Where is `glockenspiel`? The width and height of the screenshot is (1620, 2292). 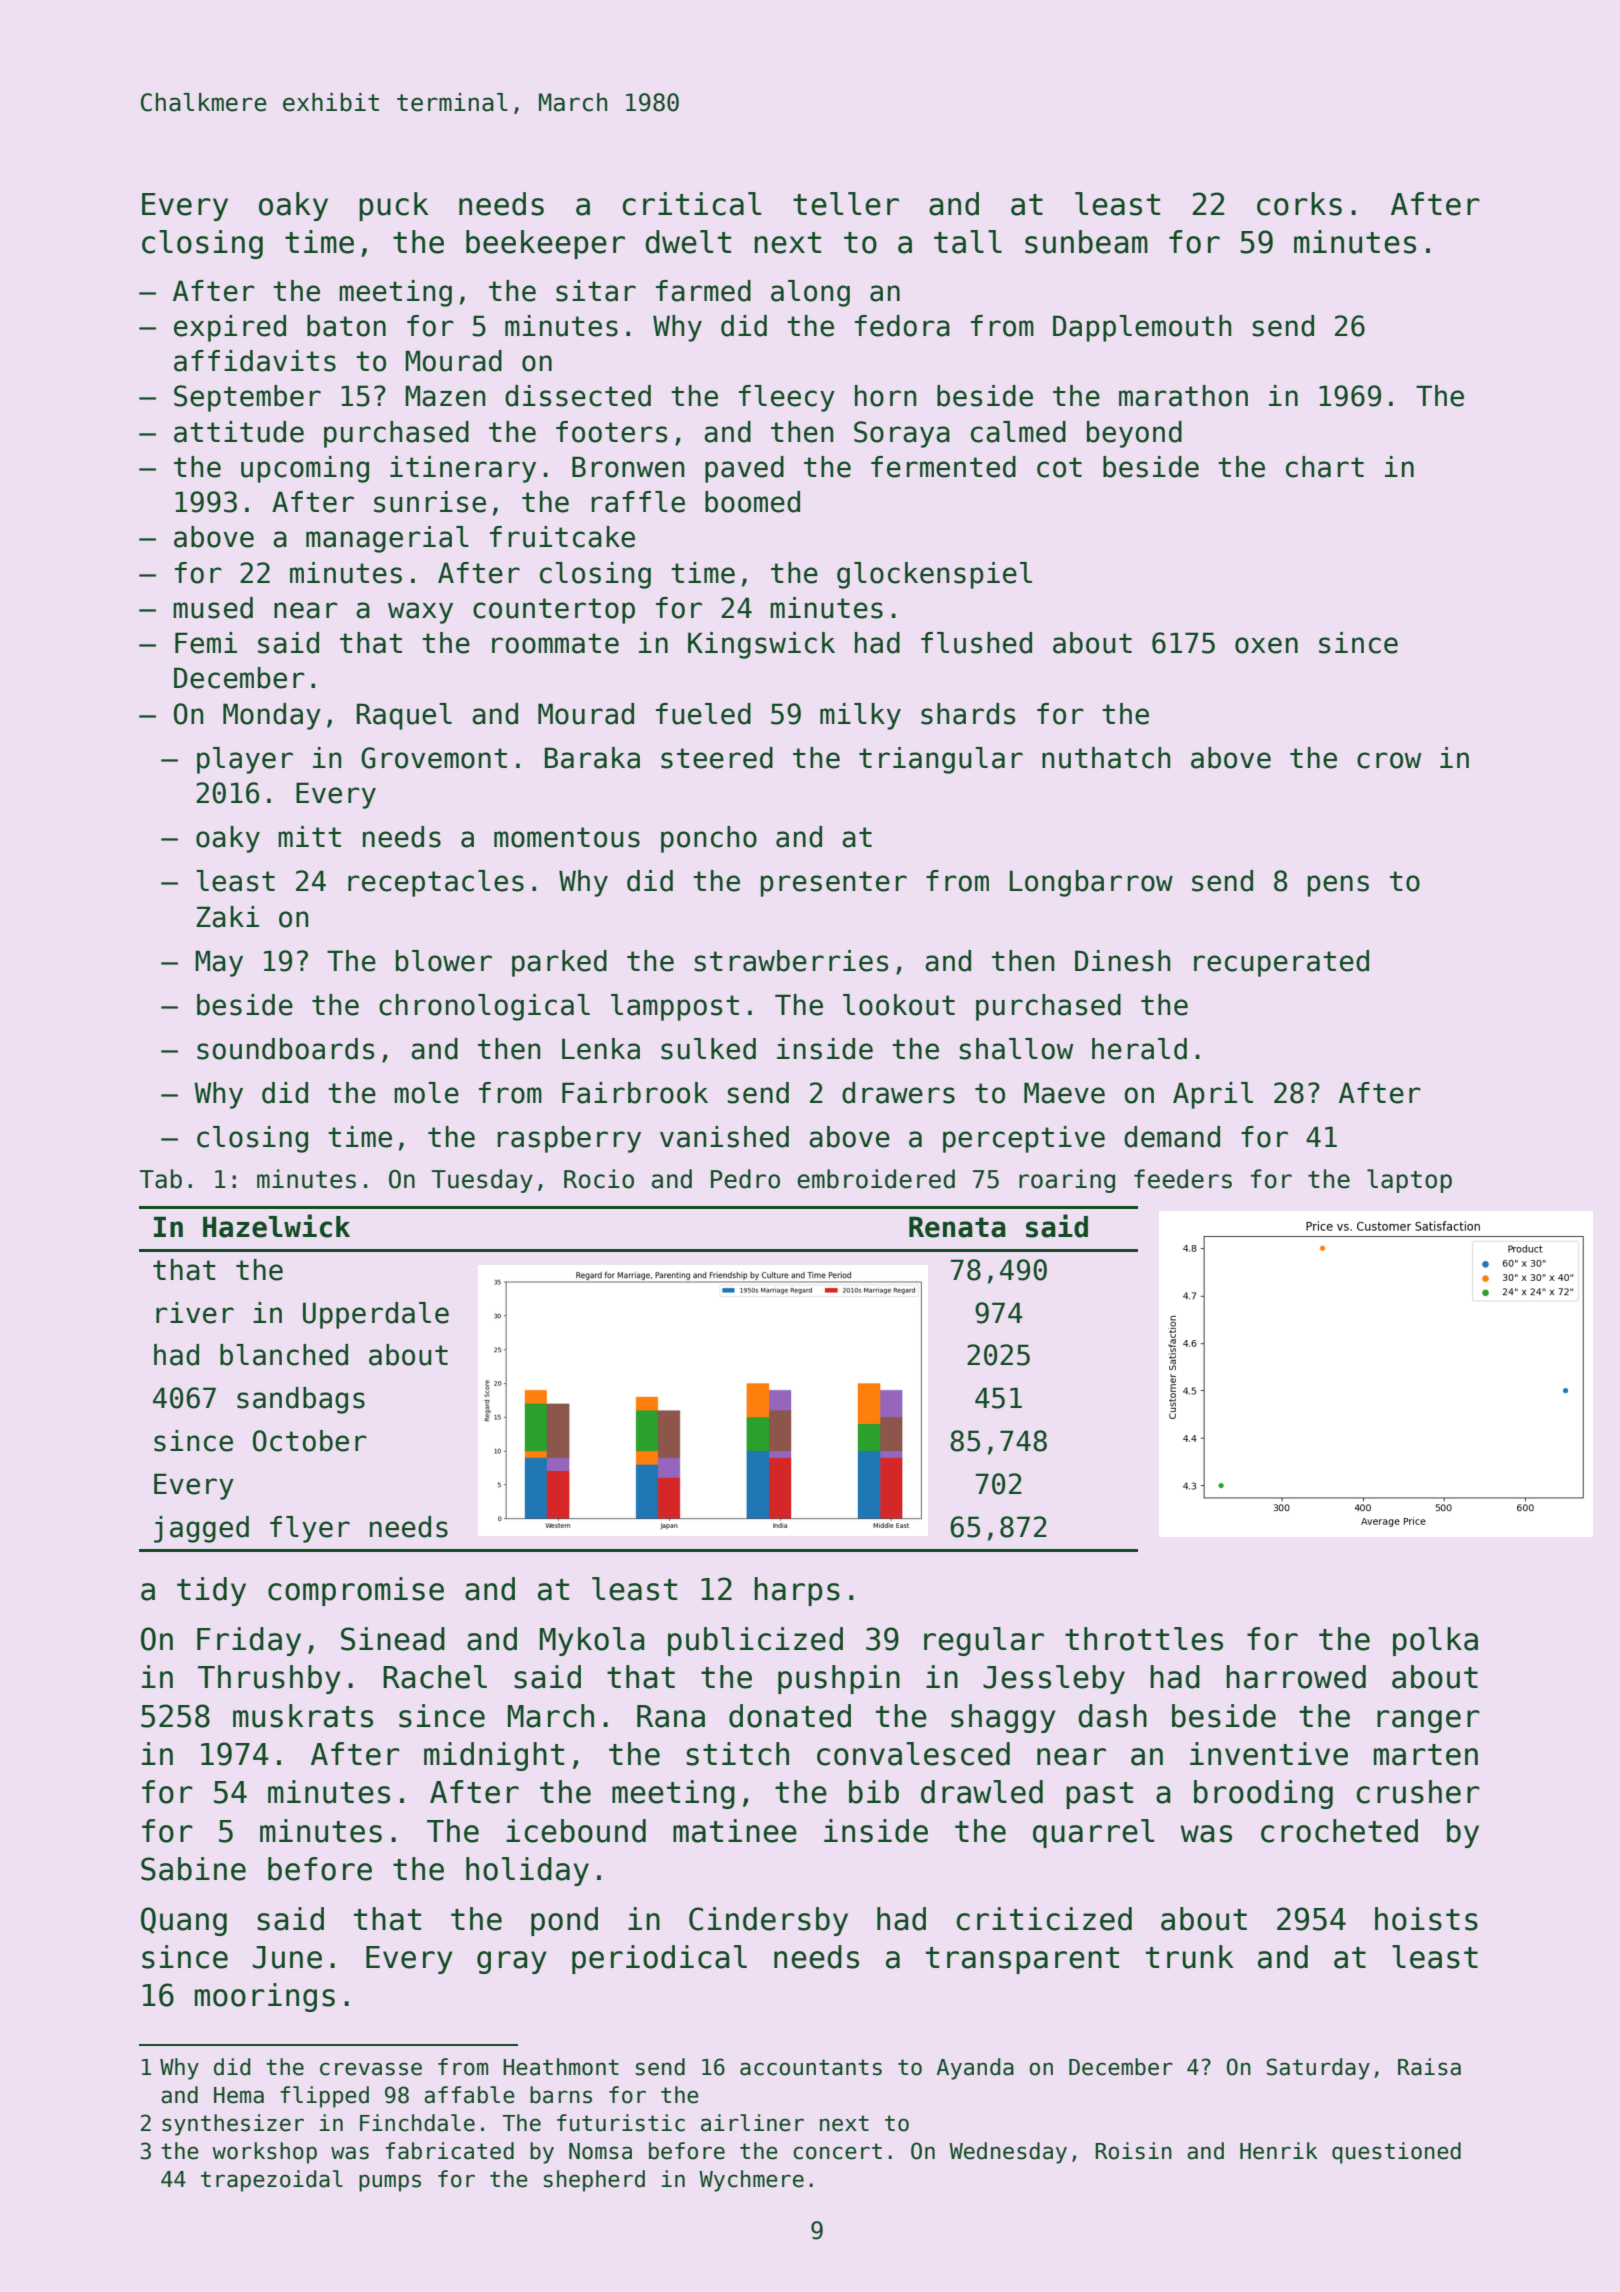 glockenspiel is located at coordinates (934, 575).
